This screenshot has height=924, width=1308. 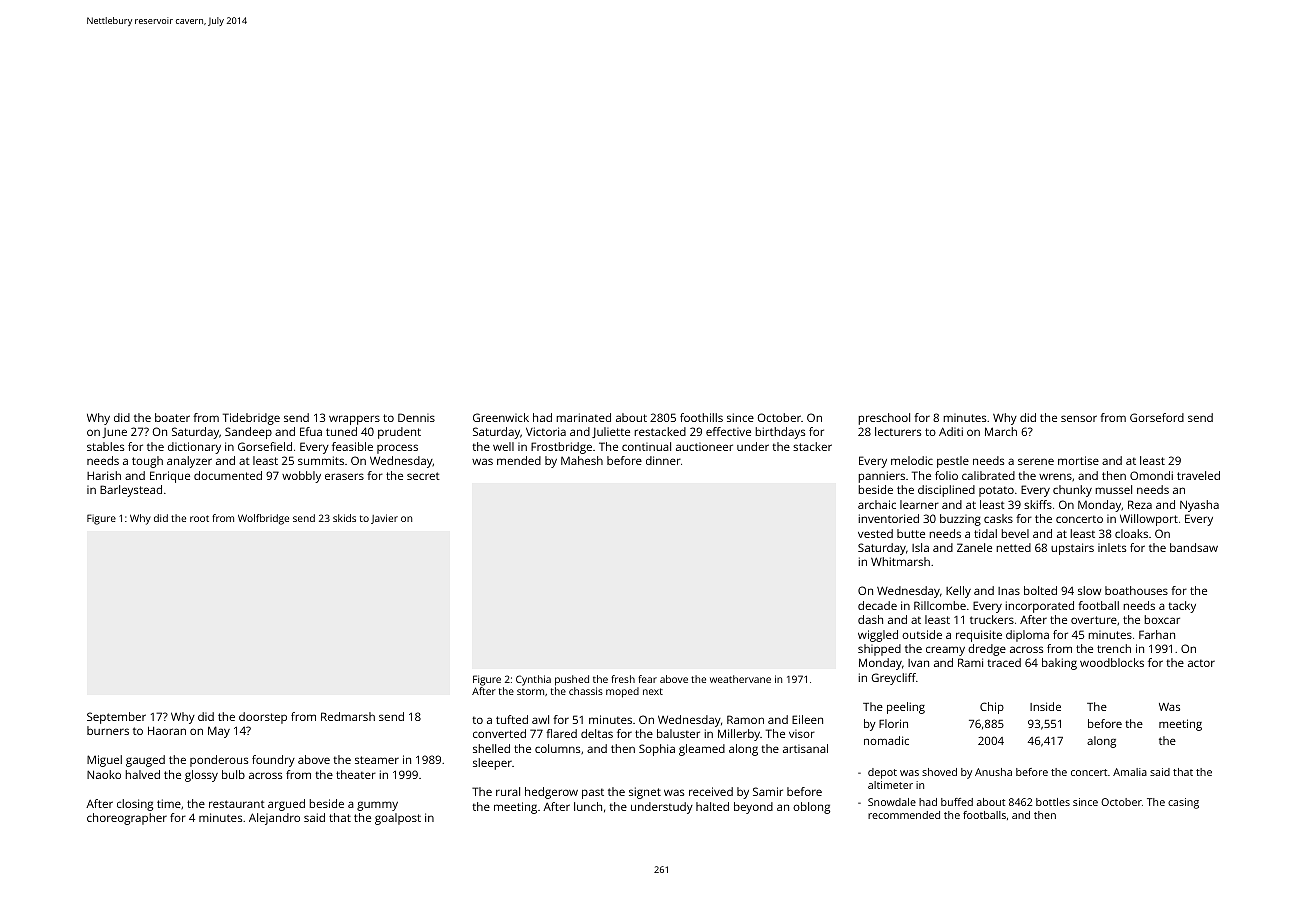 What do you see at coordinates (951, 431) in the screenshot?
I see `Aditi` at bounding box center [951, 431].
